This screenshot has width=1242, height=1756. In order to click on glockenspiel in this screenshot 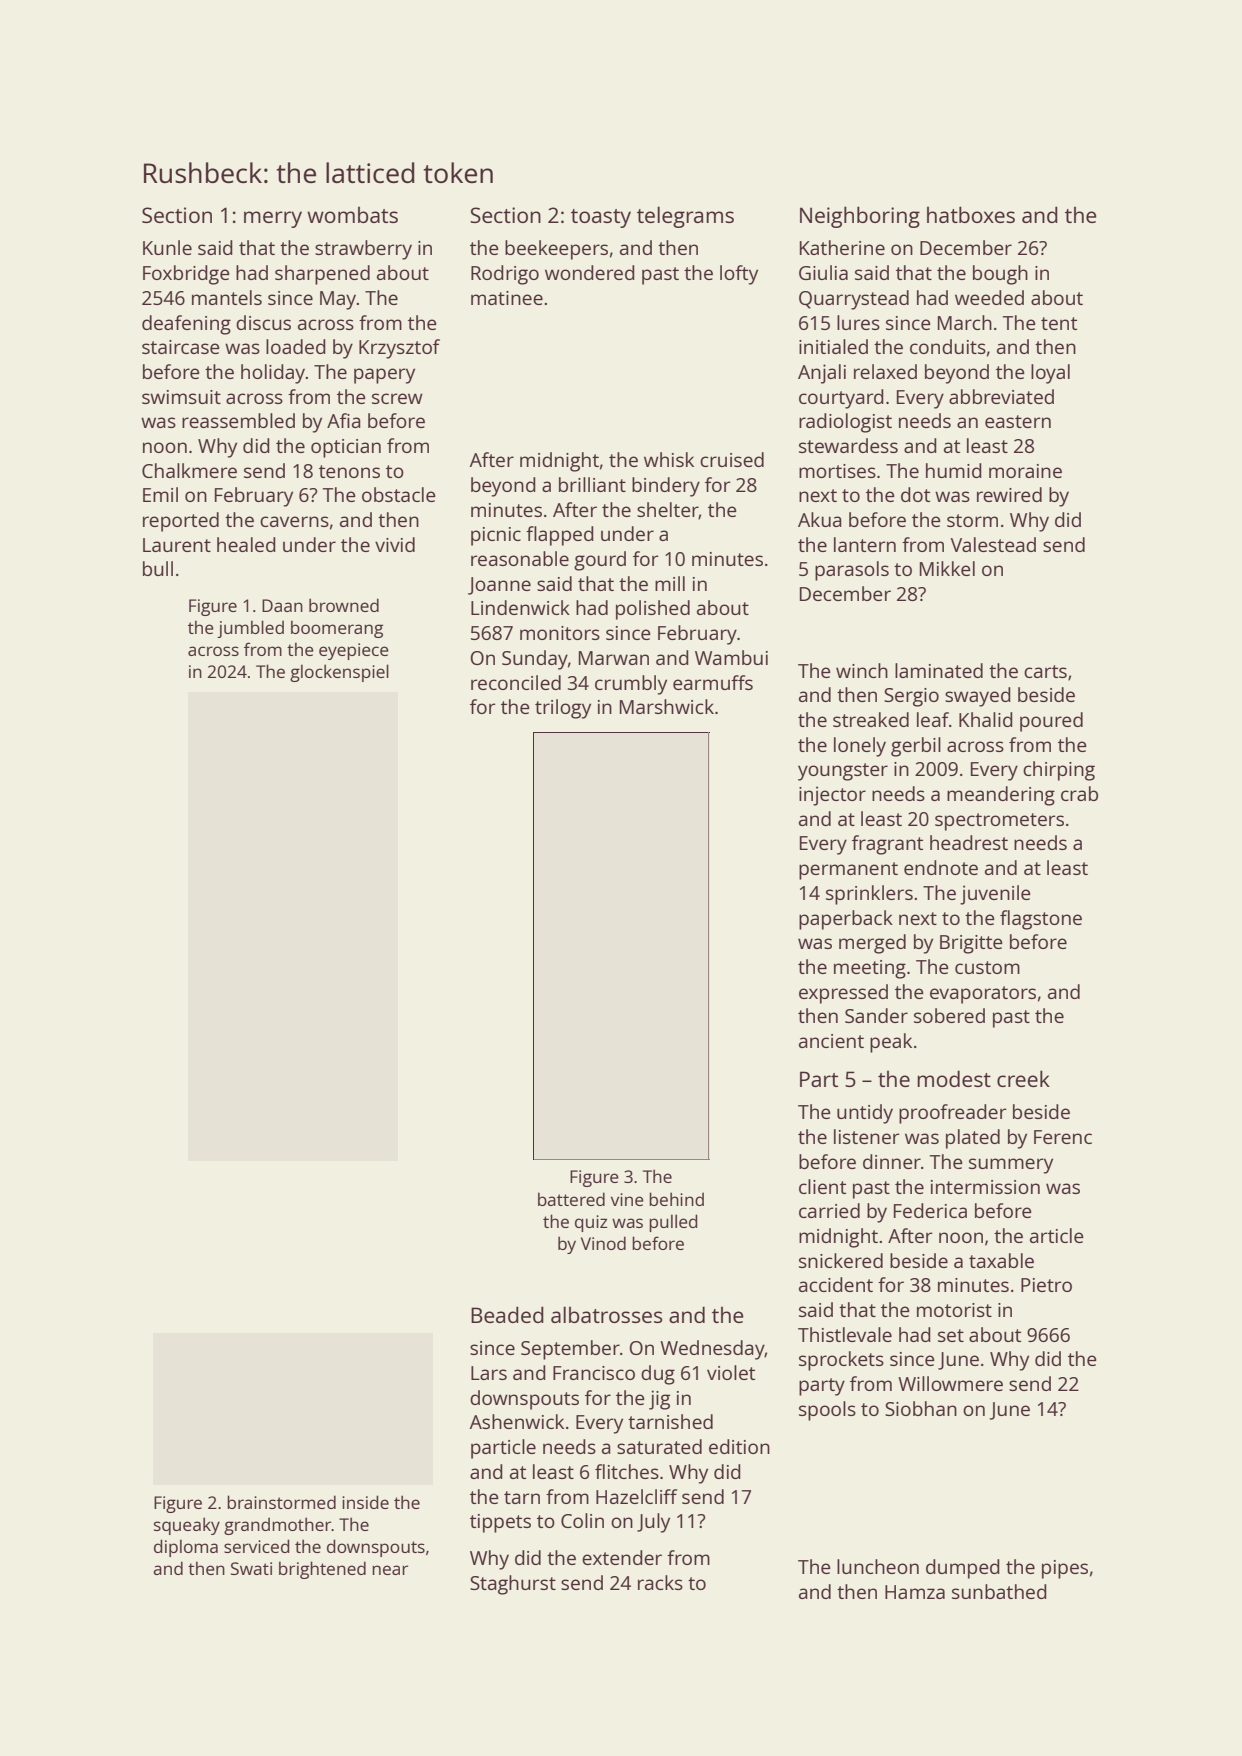, I will do `click(339, 673)`.
